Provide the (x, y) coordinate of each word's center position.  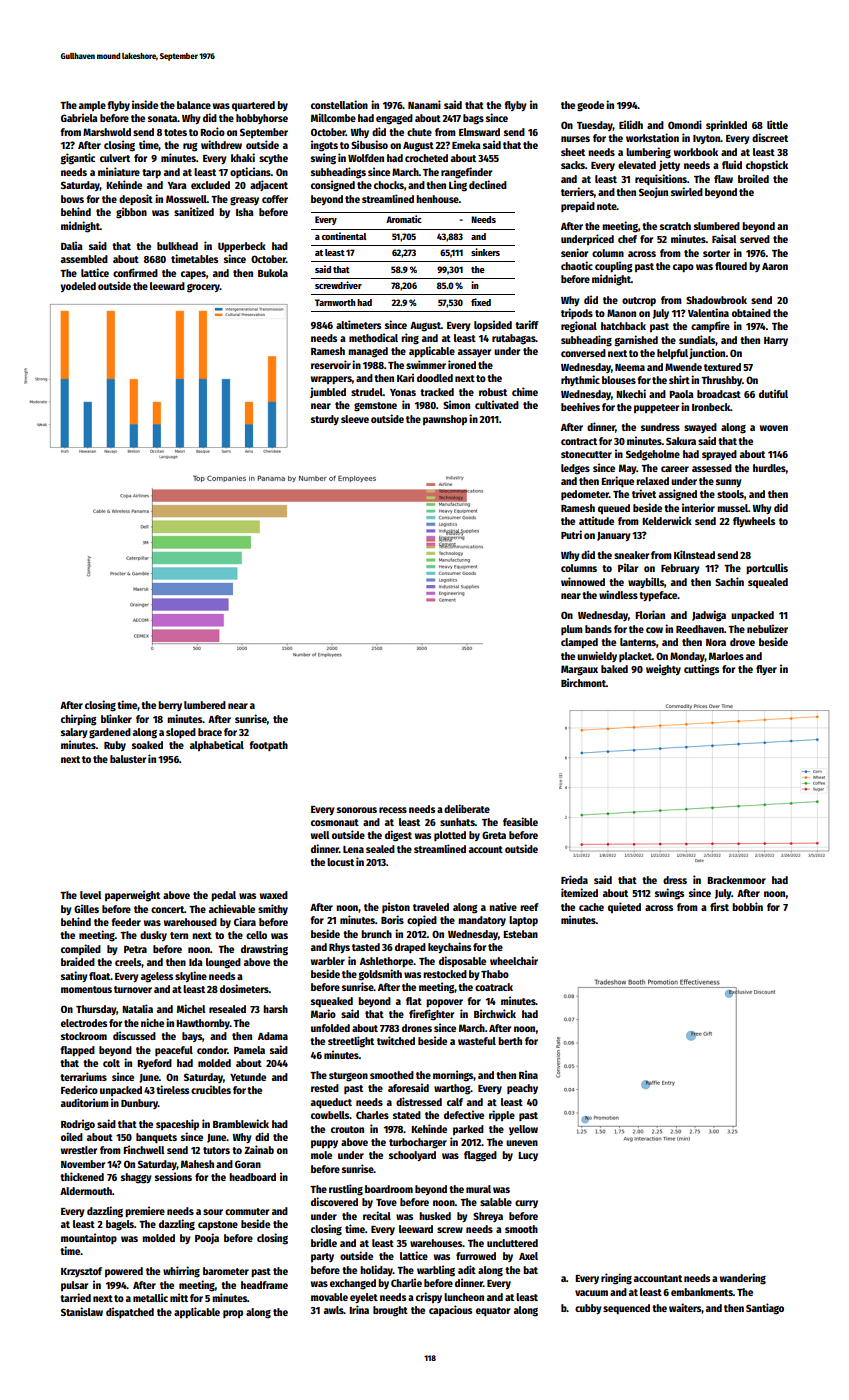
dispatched (130, 1312)
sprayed (719, 455)
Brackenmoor (736, 880)
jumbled (328, 392)
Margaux (579, 670)
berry (170, 706)
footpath (268, 746)
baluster (128, 759)
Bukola (273, 273)
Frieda (574, 879)
